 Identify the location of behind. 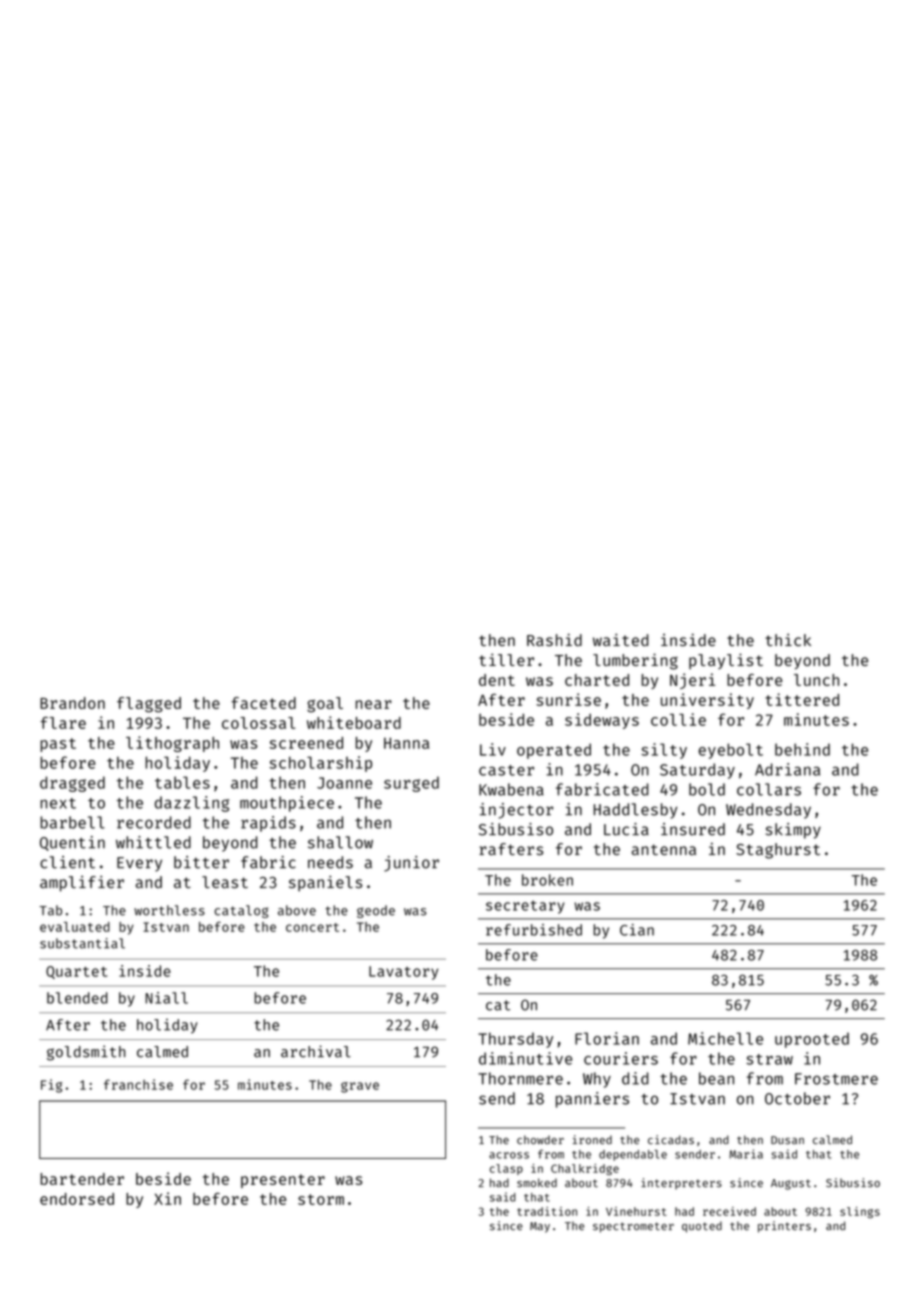
(802, 749).
